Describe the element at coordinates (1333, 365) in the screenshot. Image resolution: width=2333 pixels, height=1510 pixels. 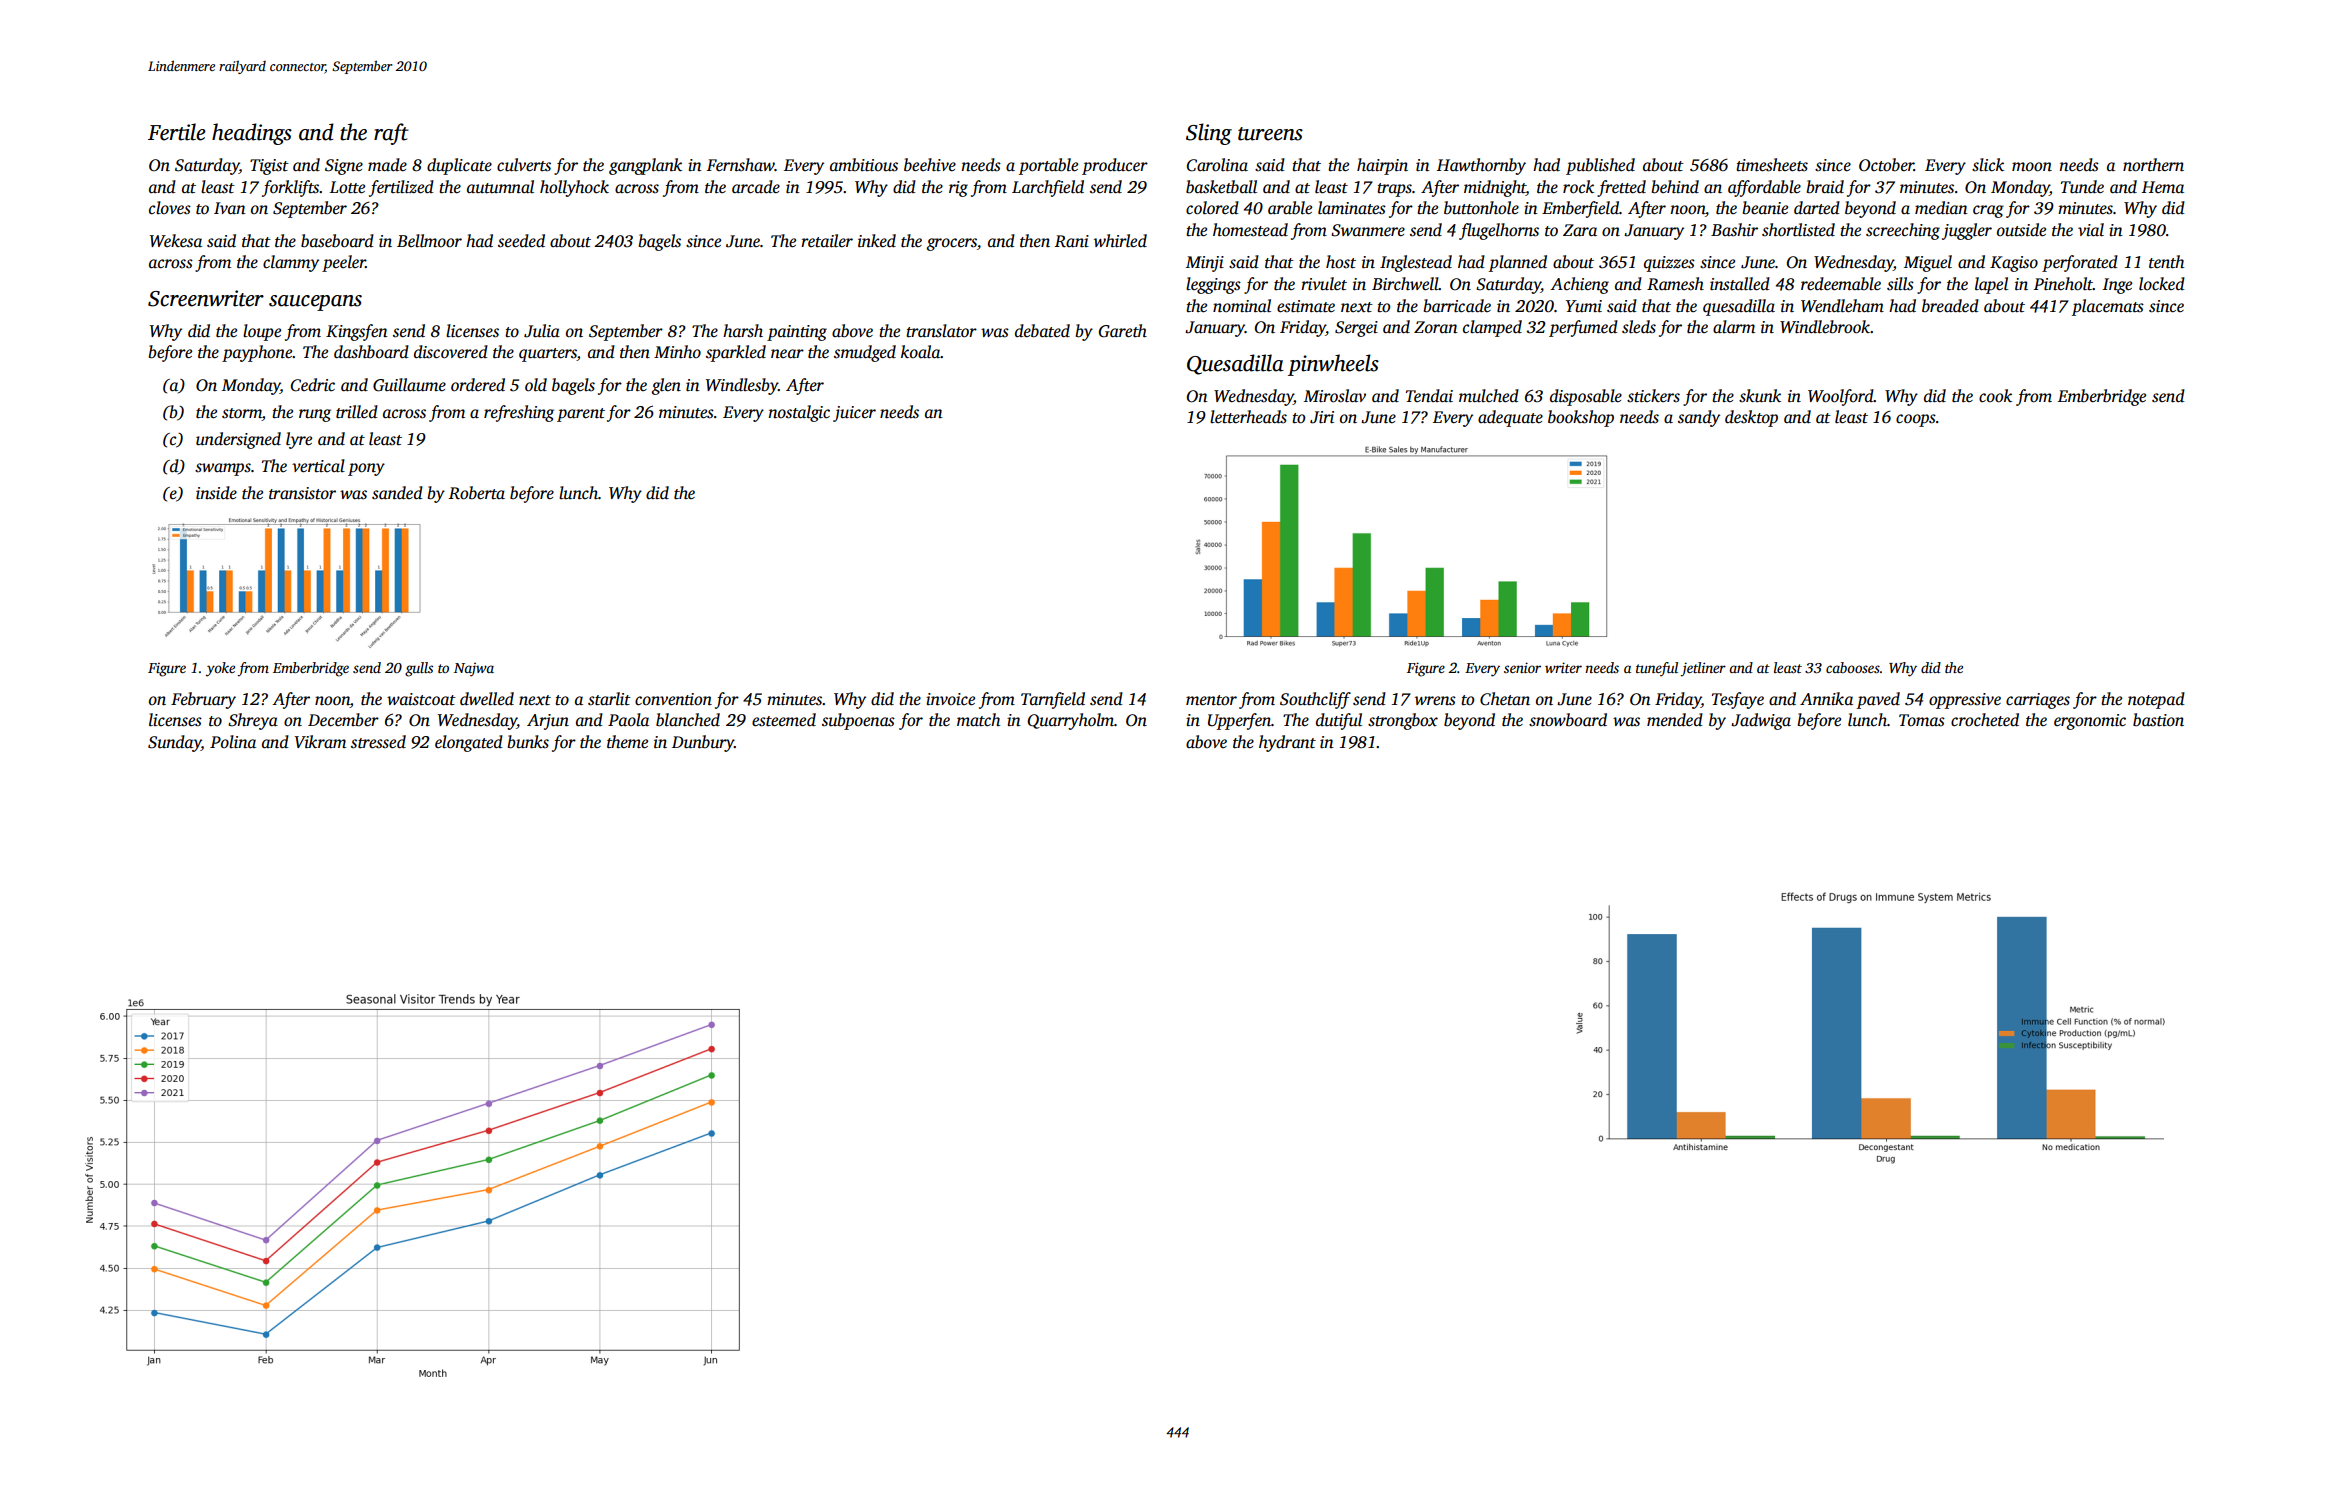
I see `pinwheels` at that location.
